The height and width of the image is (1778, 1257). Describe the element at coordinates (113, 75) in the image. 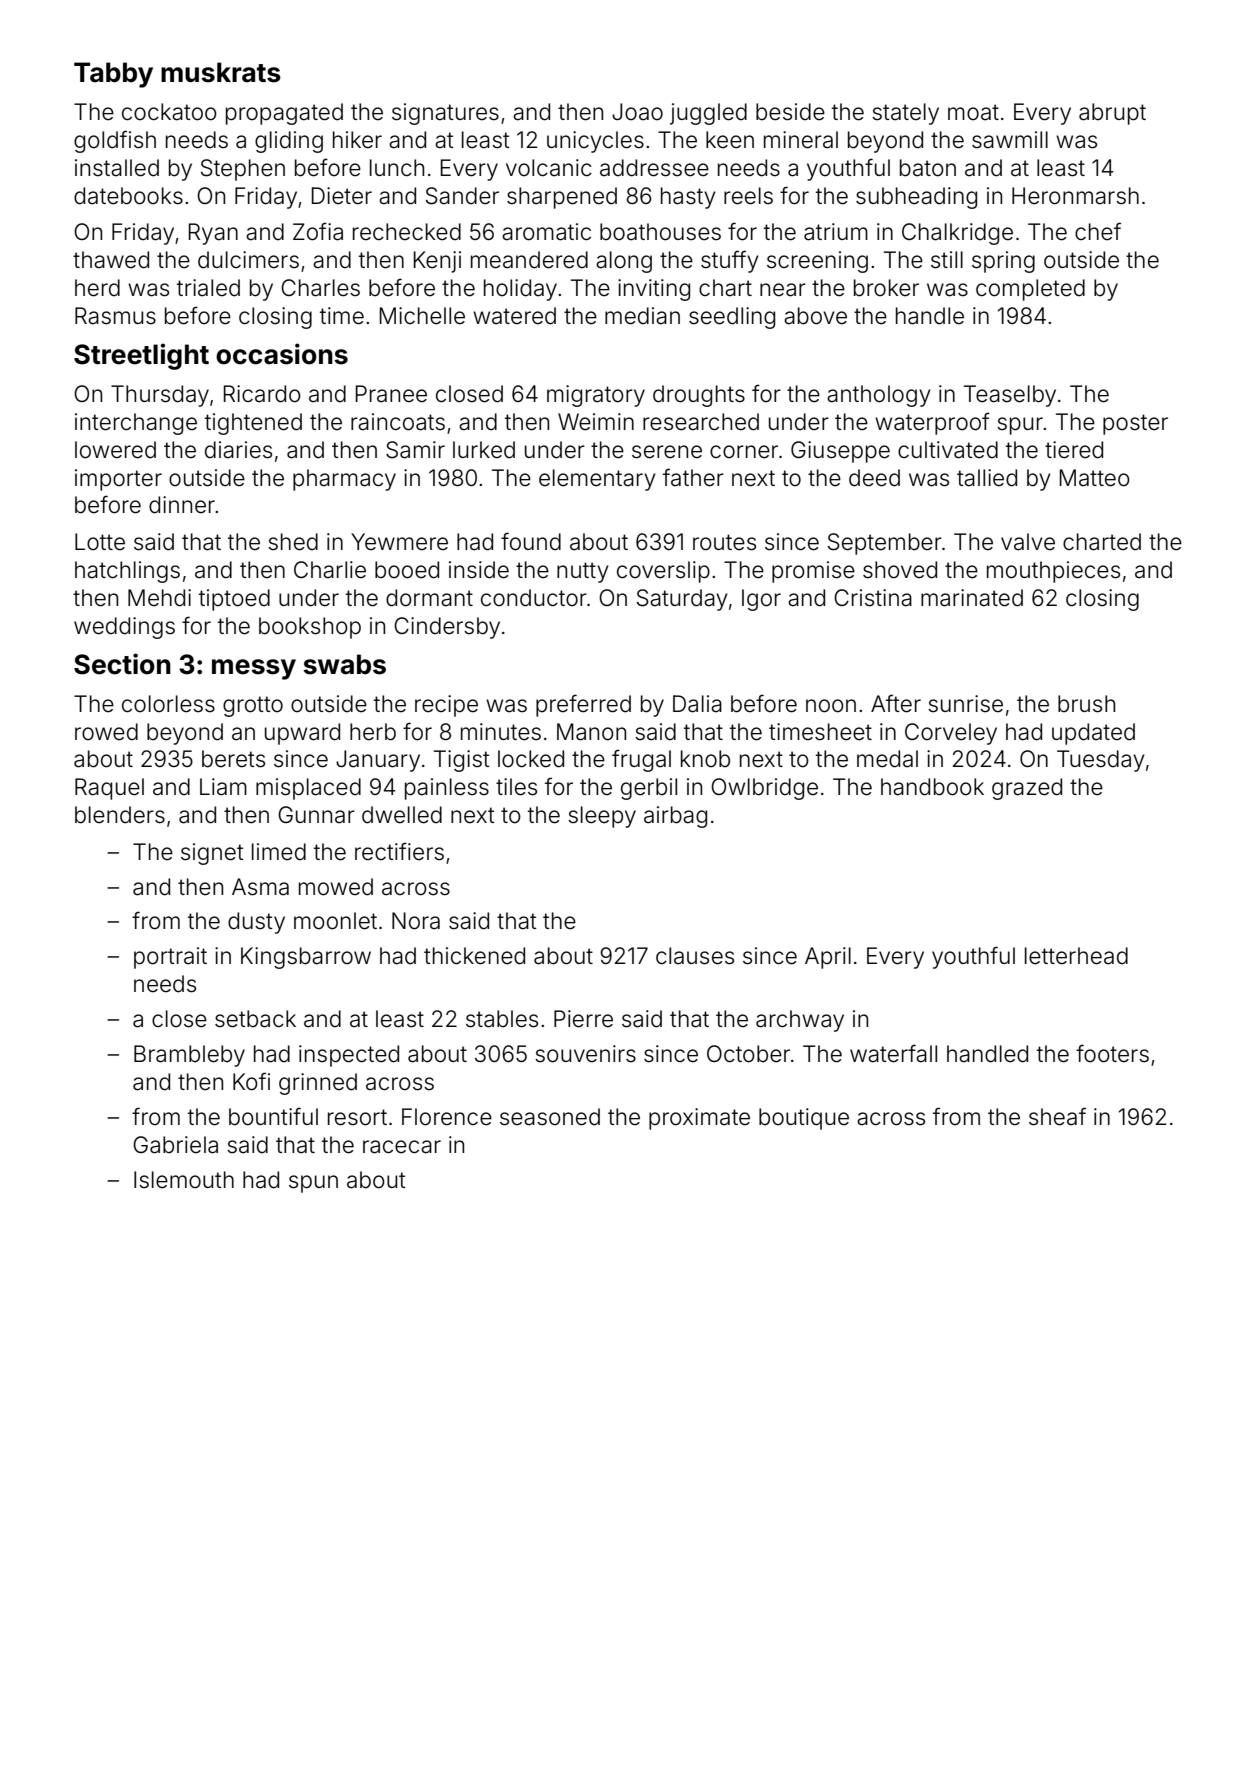

I see `Tabby` at that location.
